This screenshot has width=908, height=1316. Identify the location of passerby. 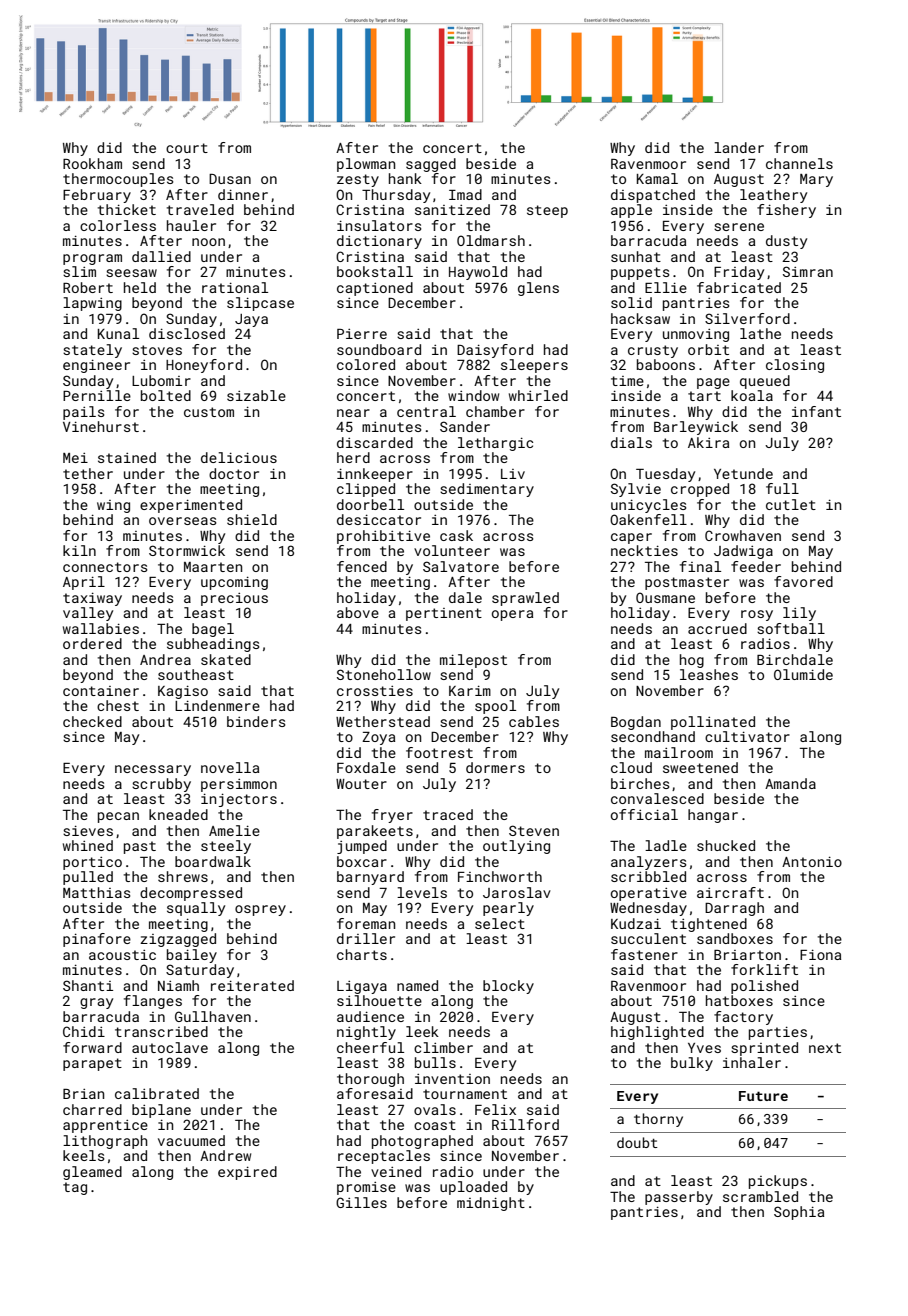
(679, 1198).
